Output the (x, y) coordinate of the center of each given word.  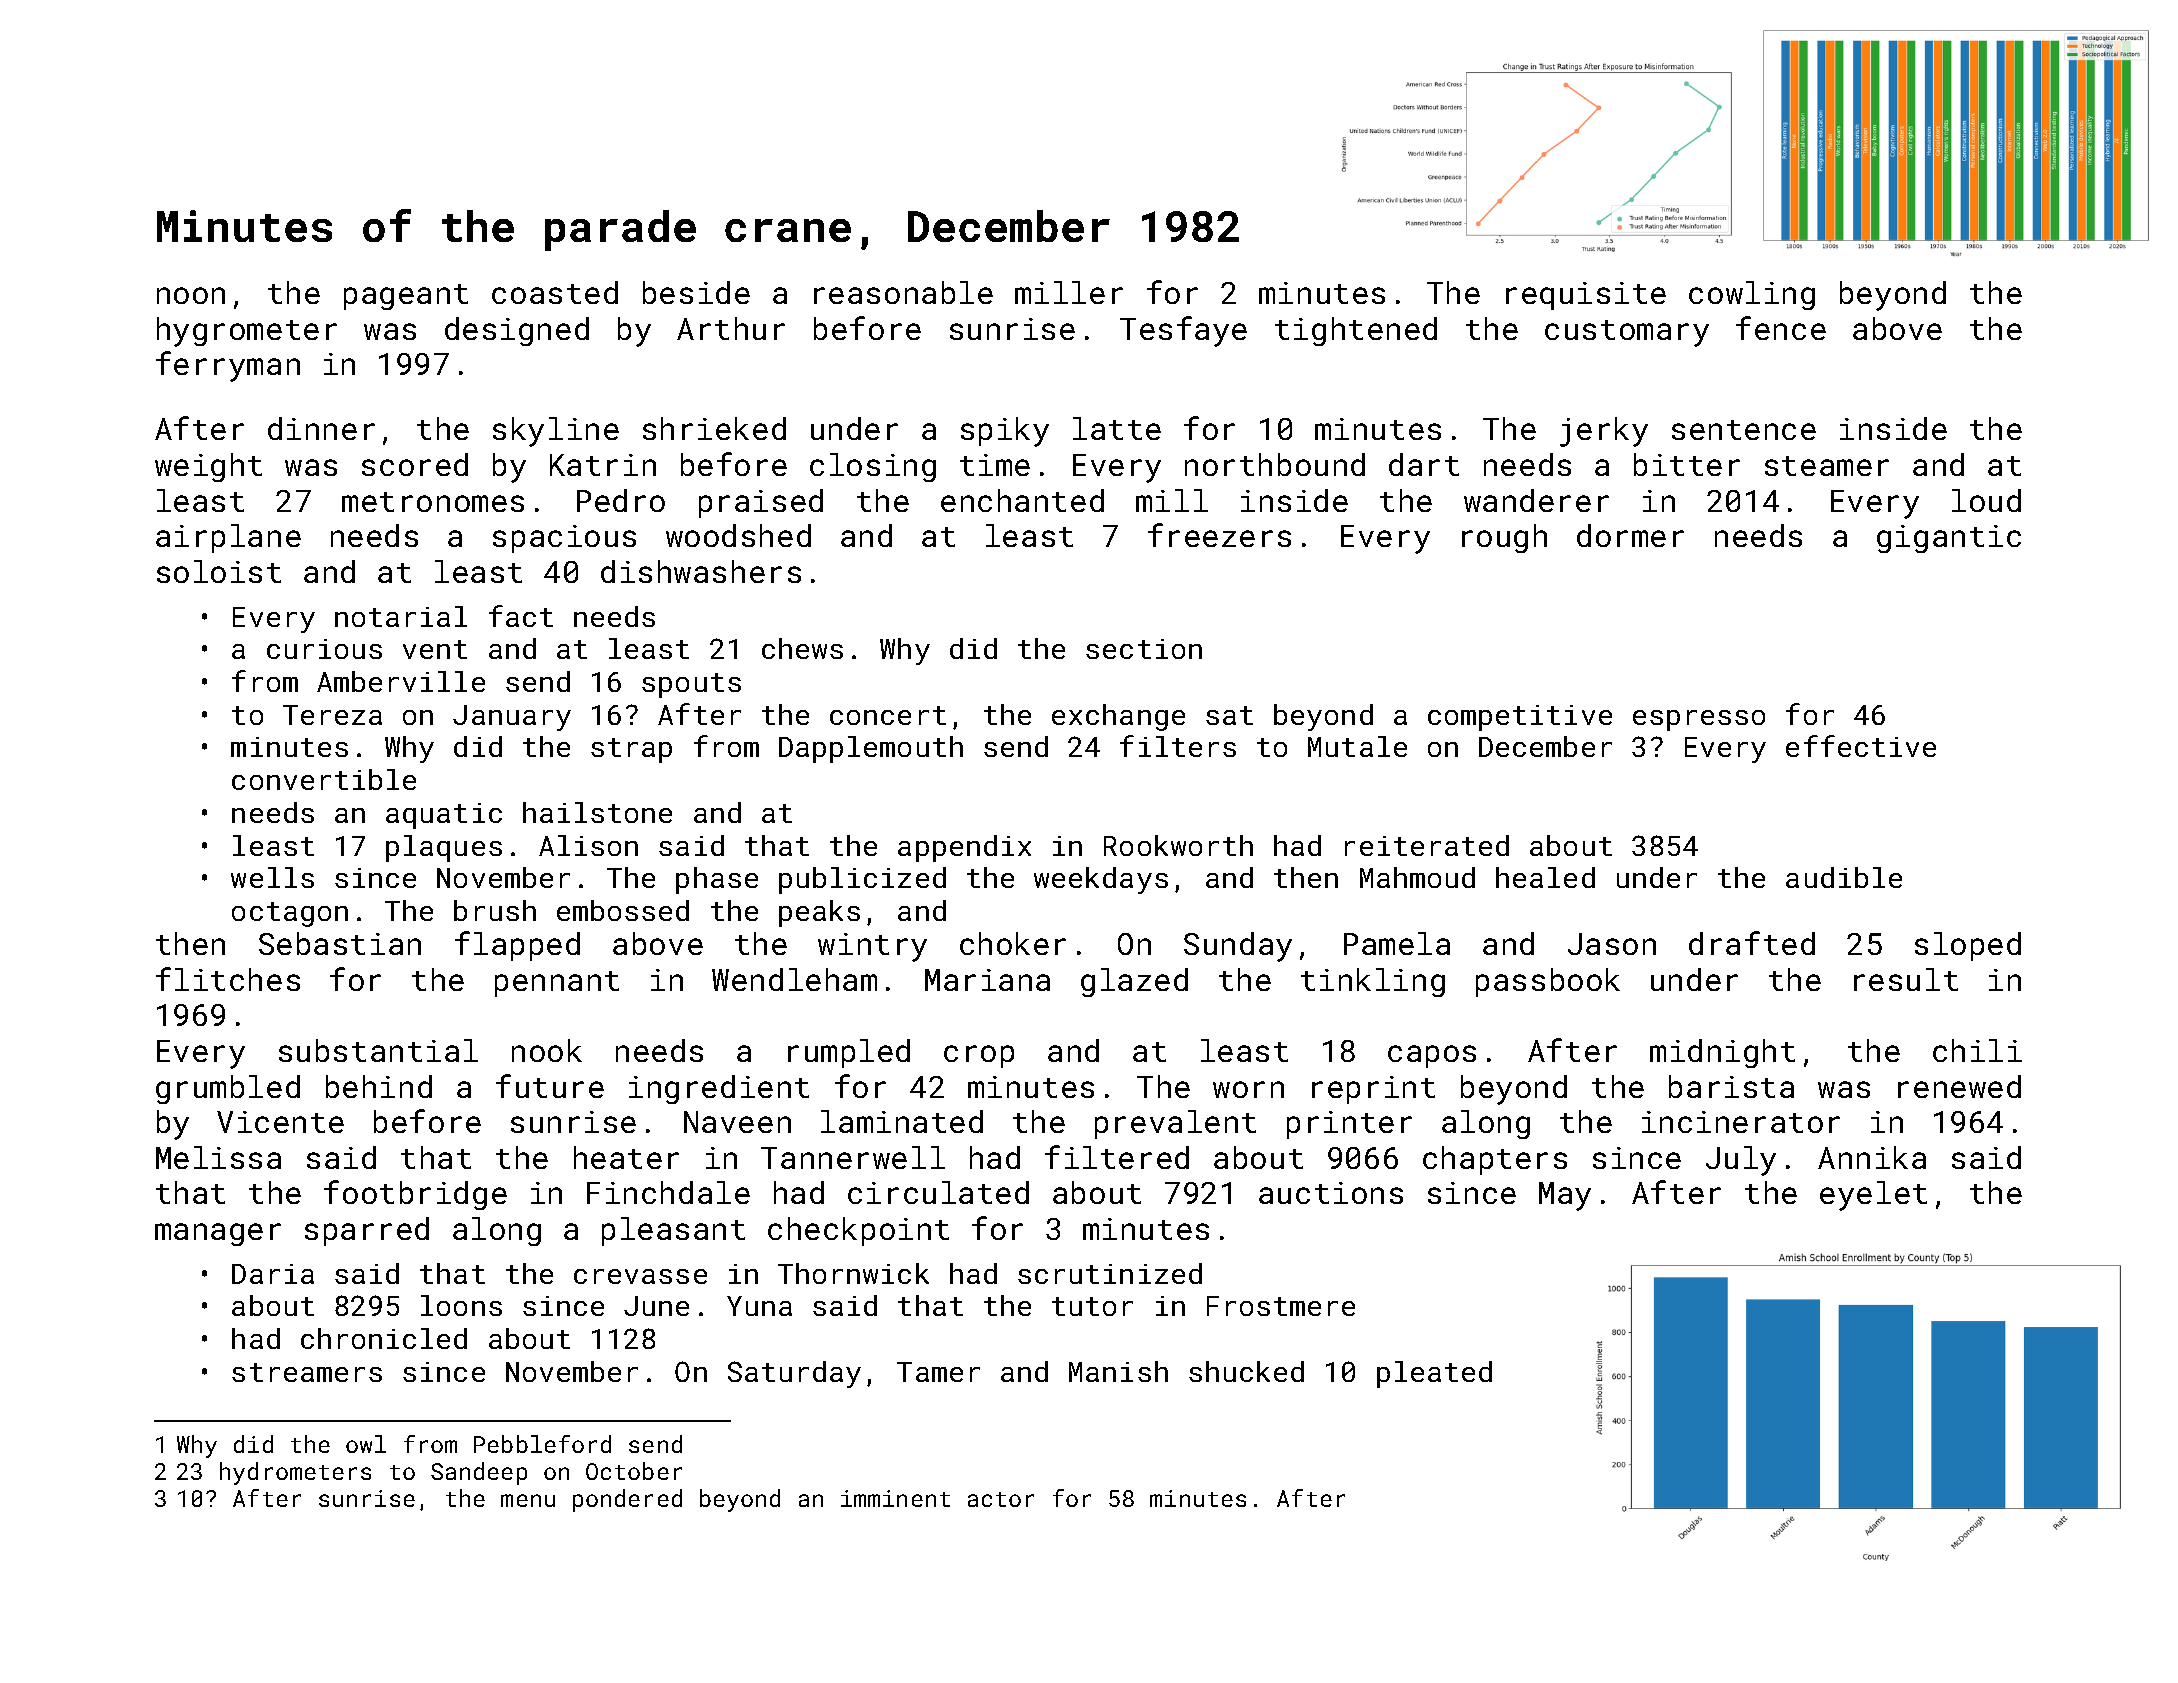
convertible (324, 779)
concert (888, 715)
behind (379, 1086)
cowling (1752, 295)
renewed (1959, 1086)
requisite (1586, 296)
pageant (406, 297)
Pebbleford (542, 1444)
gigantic (1949, 539)
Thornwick (853, 1273)
